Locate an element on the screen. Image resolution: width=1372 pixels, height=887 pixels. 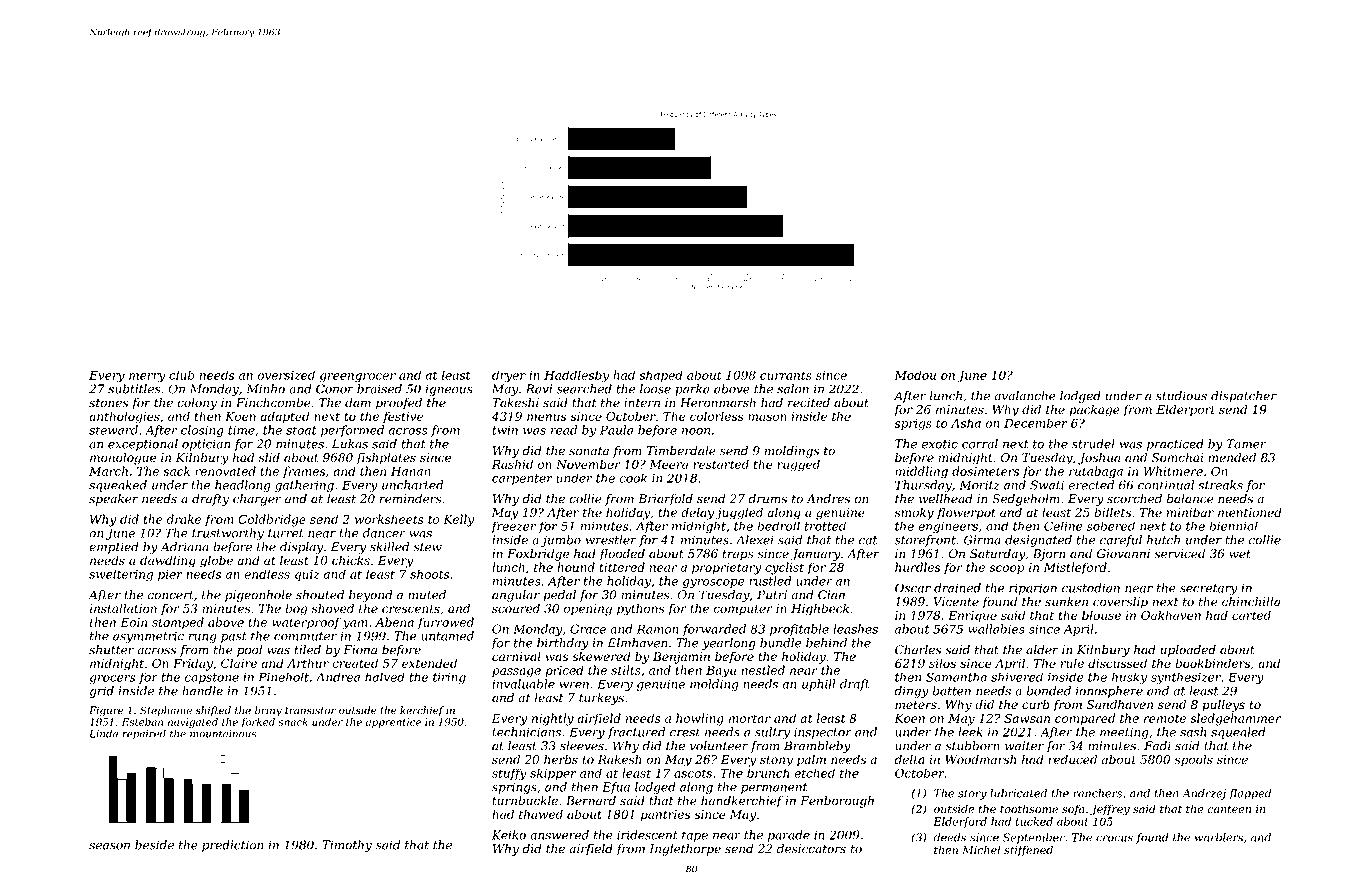
anthologies is located at coordinates (124, 417).
